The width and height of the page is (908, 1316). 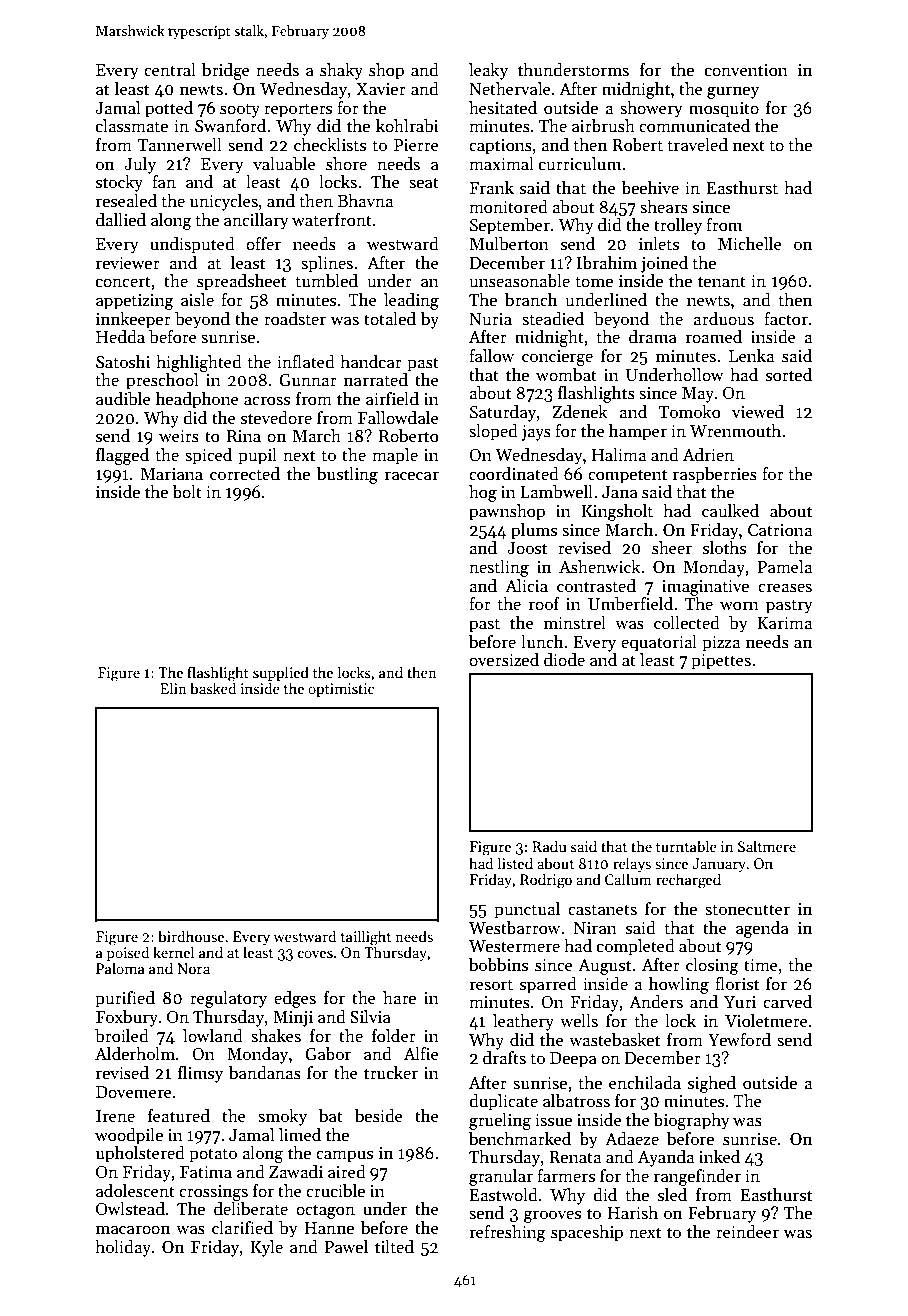 What do you see at coordinates (213, 688) in the page?
I see `basked` at bounding box center [213, 688].
